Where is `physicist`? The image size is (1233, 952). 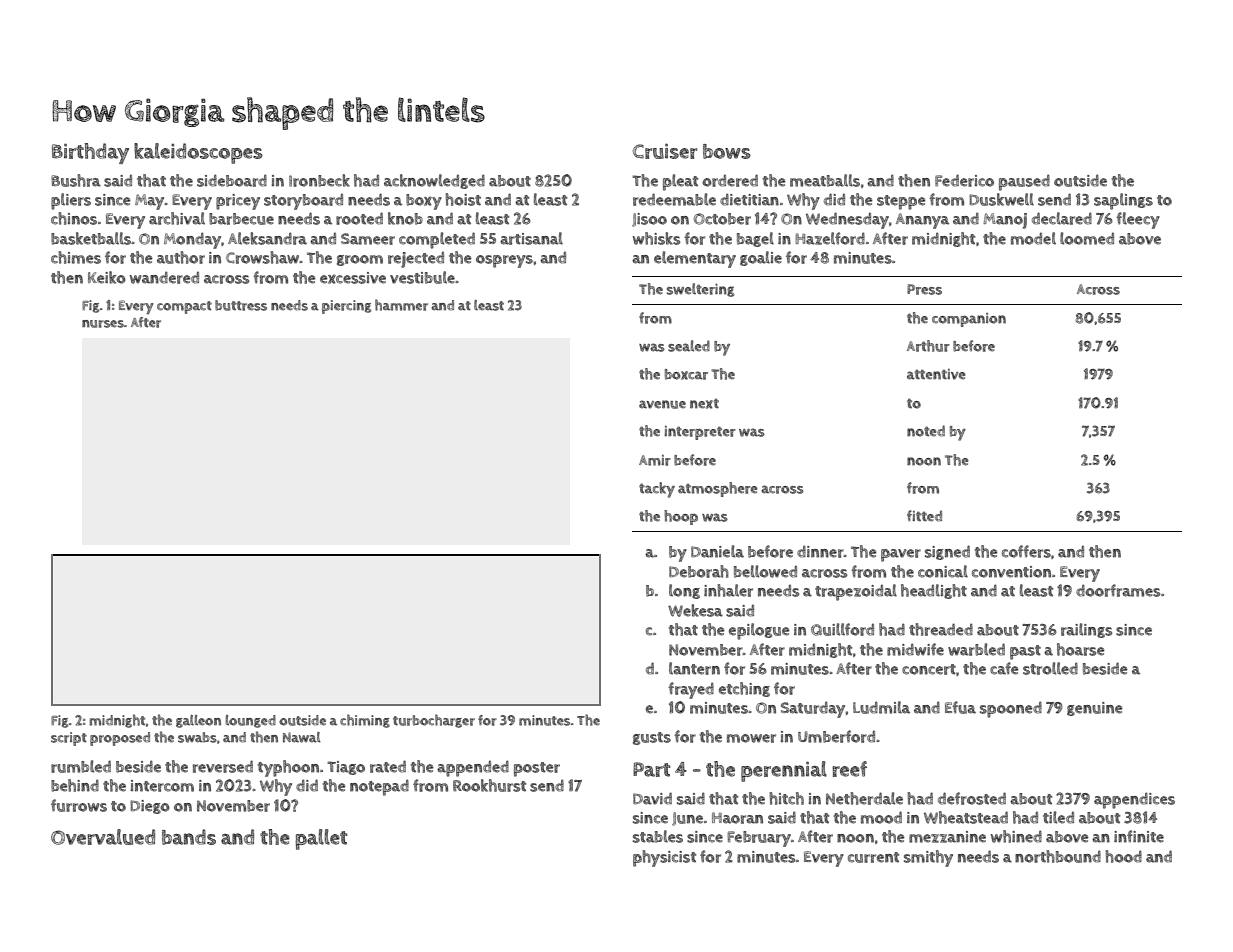 physicist is located at coordinates (664, 858).
